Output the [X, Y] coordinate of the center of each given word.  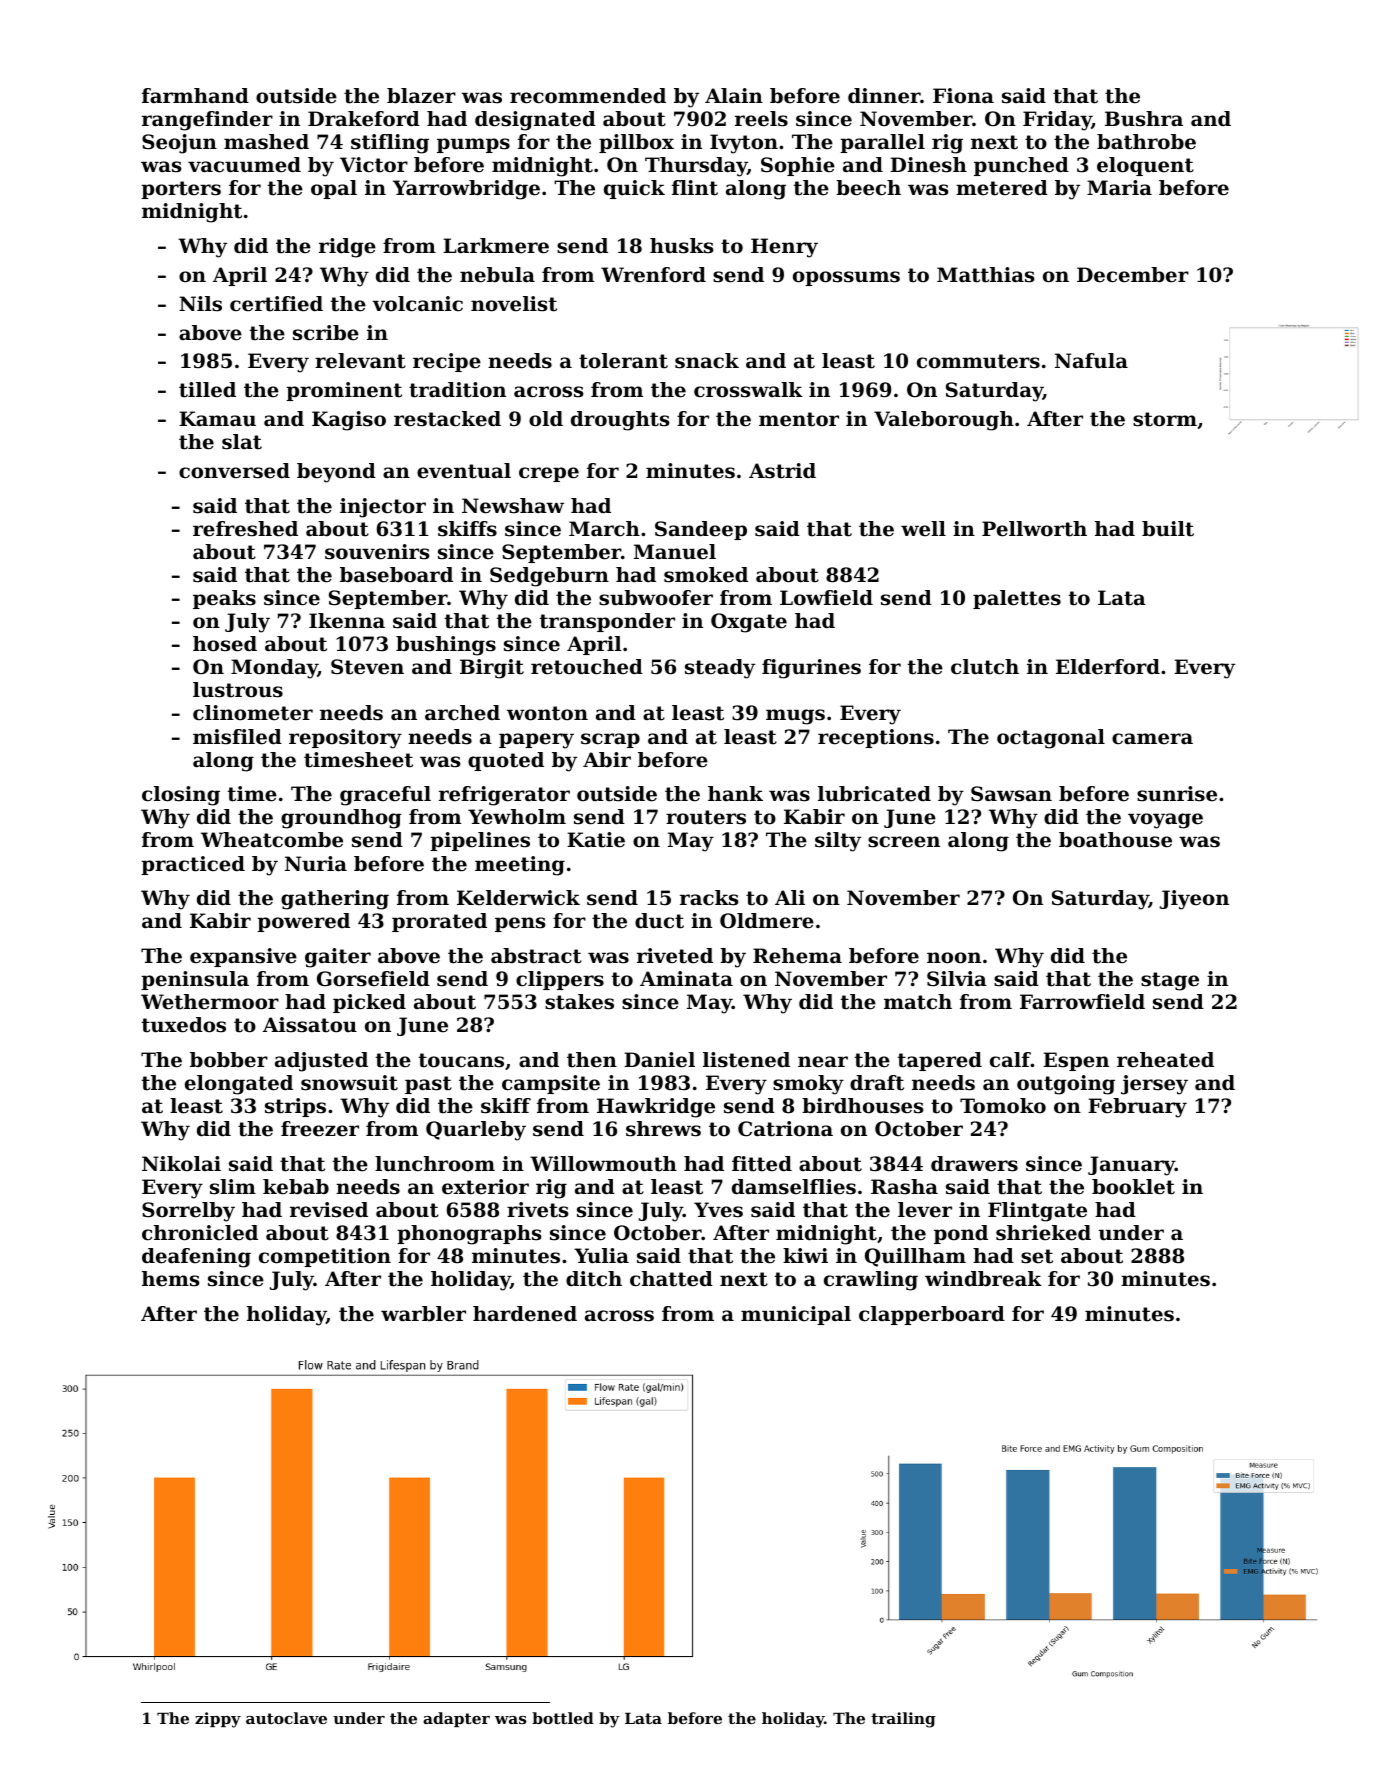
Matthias [985, 275]
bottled [563, 1718]
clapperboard [932, 1315]
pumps [473, 145]
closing [181, 796]
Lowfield [826, 598]
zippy [218, 1720]
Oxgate [749, 623]
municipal [796, 1315]
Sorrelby [188, 1212]
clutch [985, 667]
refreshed [245, 529]
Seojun [179, 144]
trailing [903, 1720]
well [923, 529]
